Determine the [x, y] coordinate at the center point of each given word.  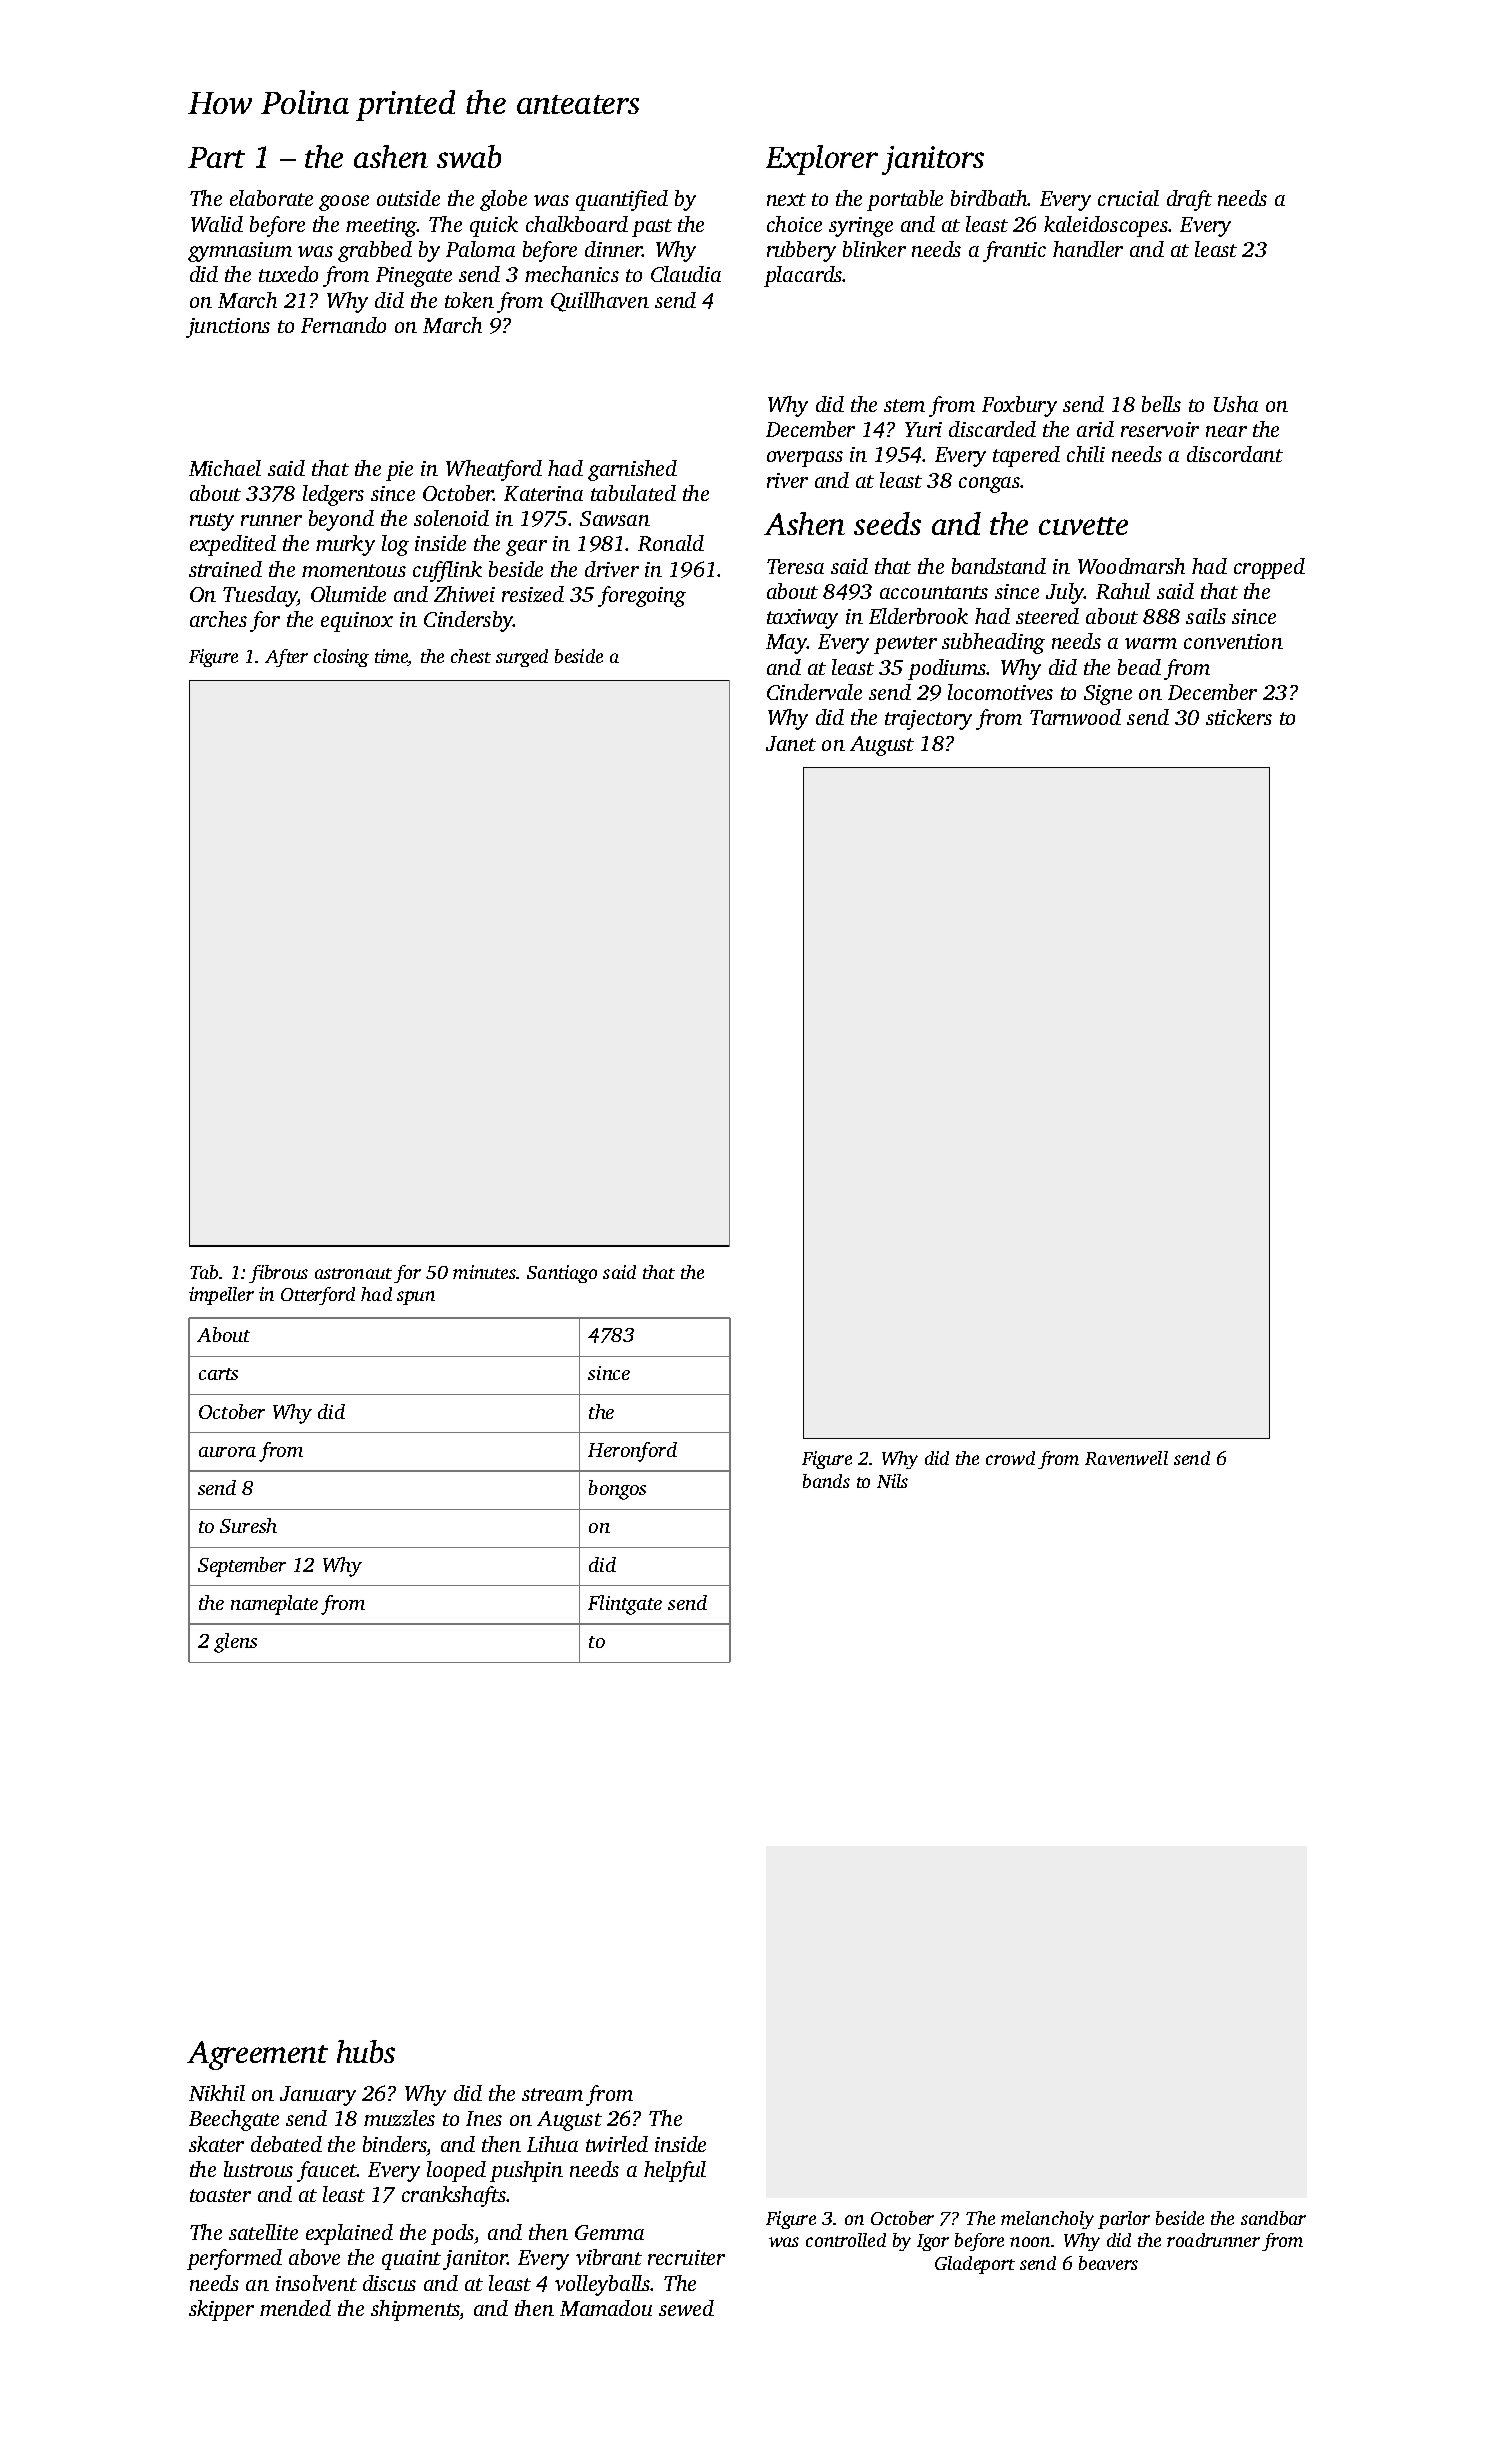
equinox [357, 622]
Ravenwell [1126, 1458]
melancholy [1047, 2220]
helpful [675, 2171]
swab [469, 156]
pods [452, 2234]
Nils [892, 1481]
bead [1139, 667]
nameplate [274, 1605]
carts [218, 1374]
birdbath [989, 198]
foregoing [642, 596]
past [652, 228]
